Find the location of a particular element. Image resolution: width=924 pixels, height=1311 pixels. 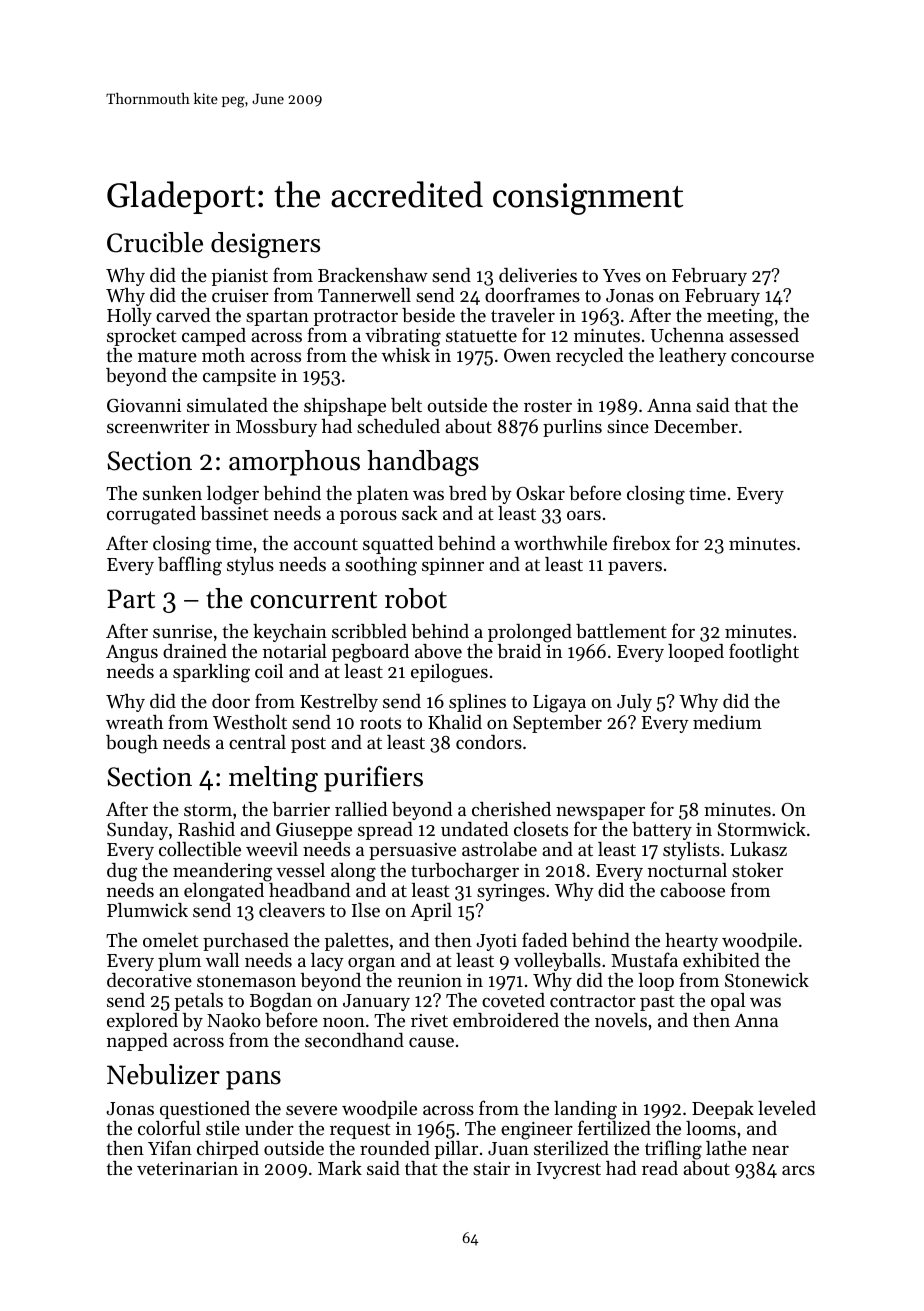

handbags is located at coordinates (423, 463).
